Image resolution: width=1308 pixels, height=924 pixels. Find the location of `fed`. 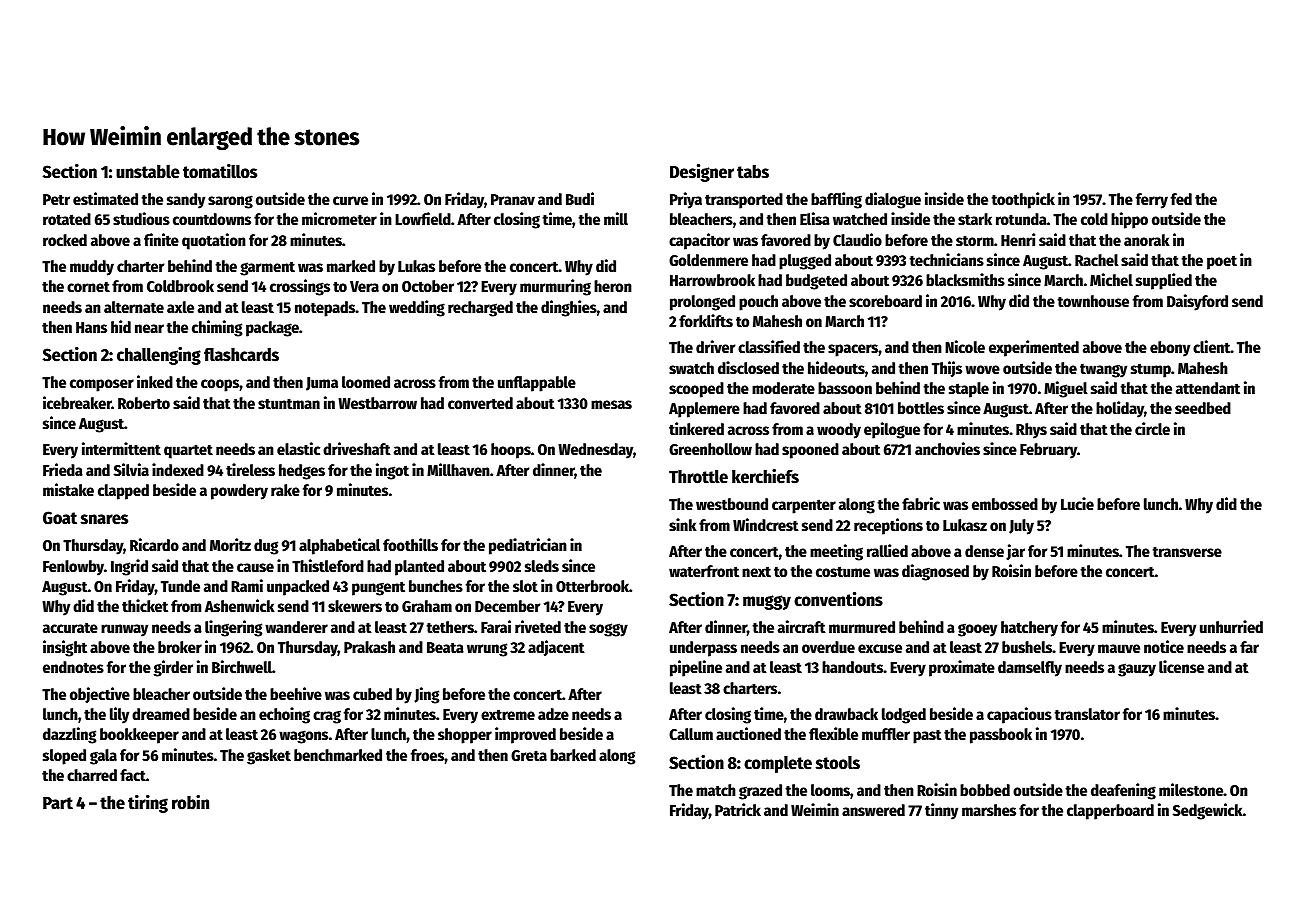

fed is located at coordinates (1181, 199).
